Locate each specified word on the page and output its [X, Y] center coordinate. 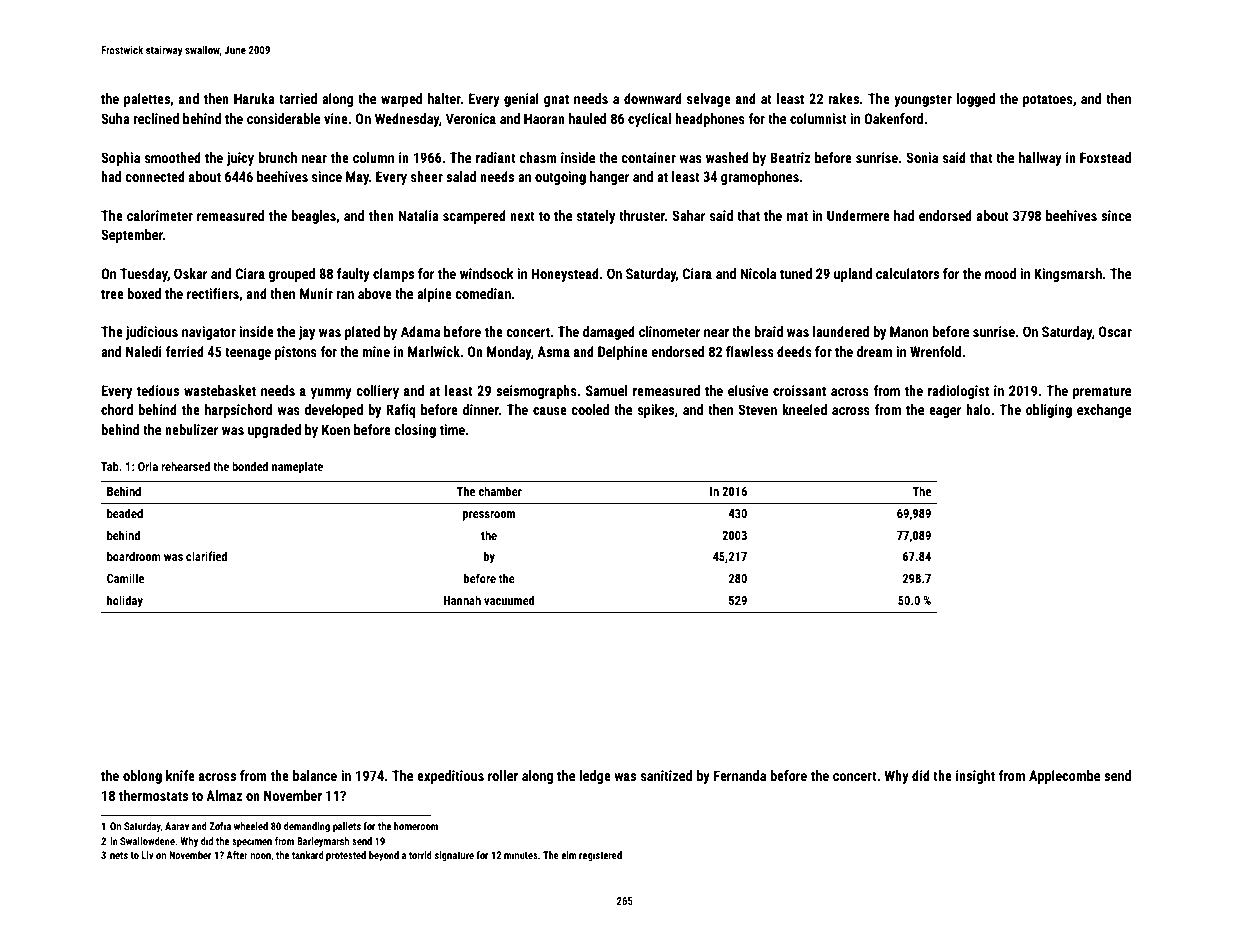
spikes [656, 411]
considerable [283, 118]
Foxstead [1105, 157]
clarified [206, 556]
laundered [841, 331]
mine [376, 351]
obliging [1049, 411]
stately [596, 217]
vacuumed [509, 600]
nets [119, 855]
